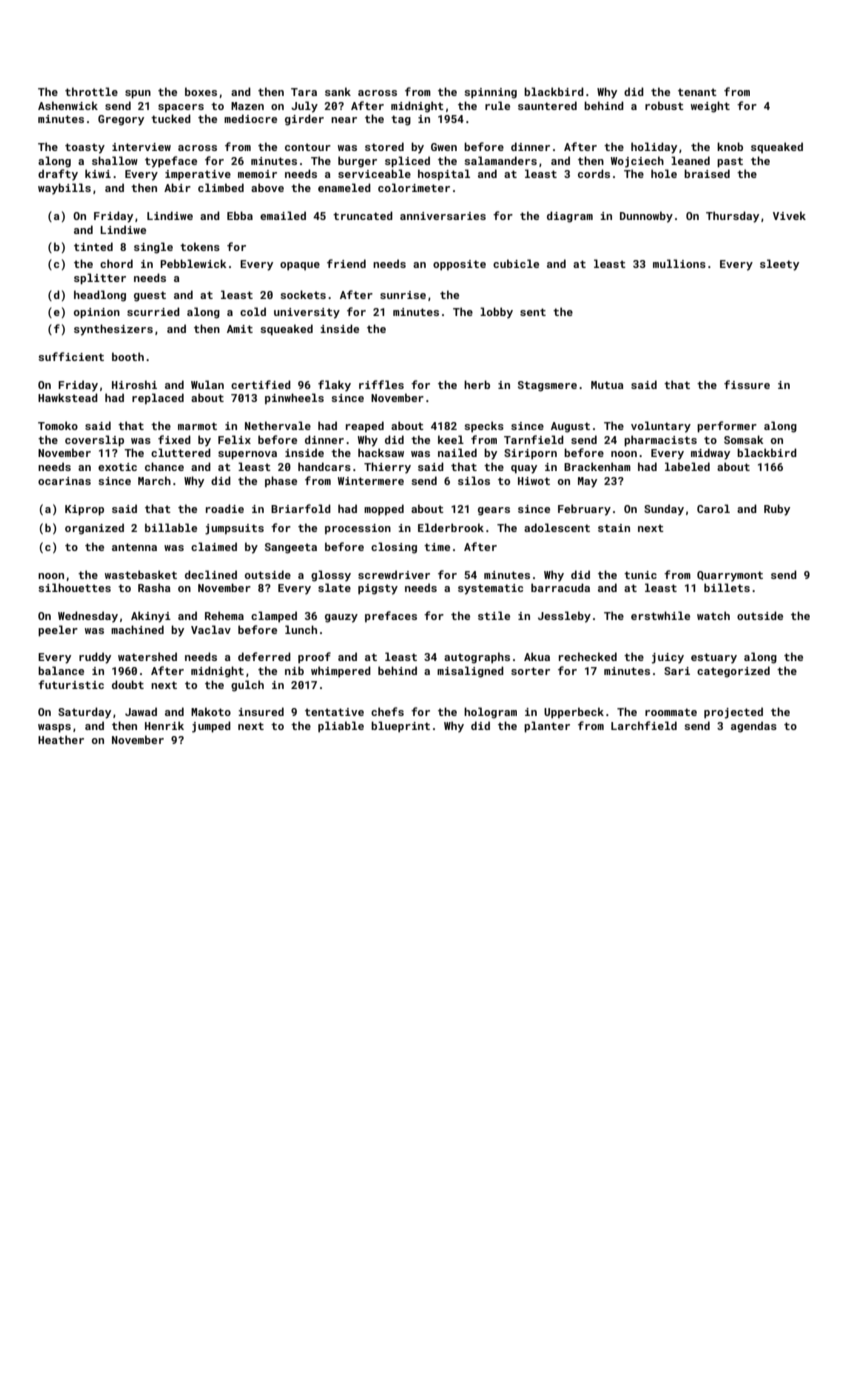 The height and width of the screenshot is (1400, 849). Describe the element at coordinates (338, 91) in the screenshot. I see `sank` at that location.
